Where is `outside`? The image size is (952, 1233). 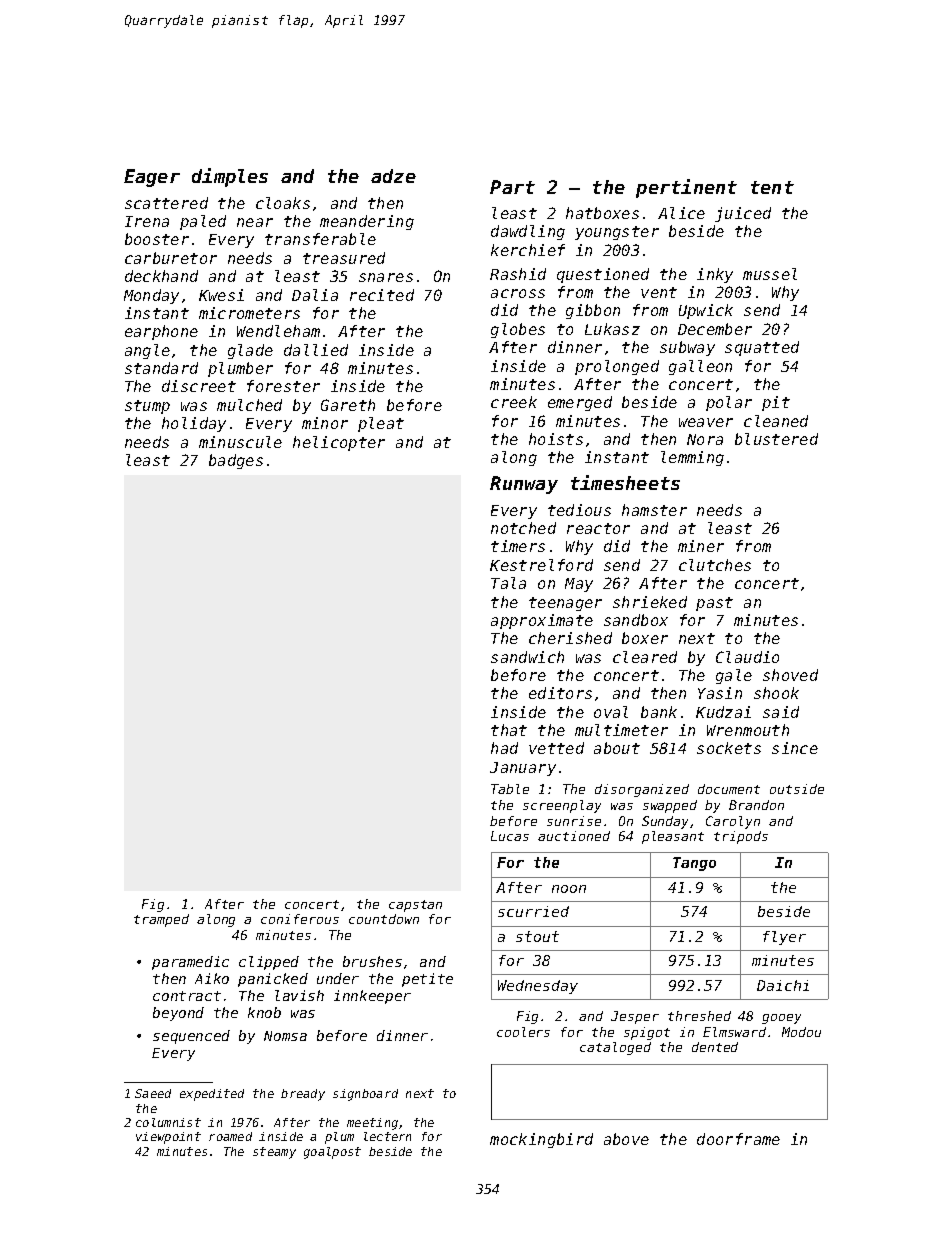
outside is located at coordinates (797, 789).
